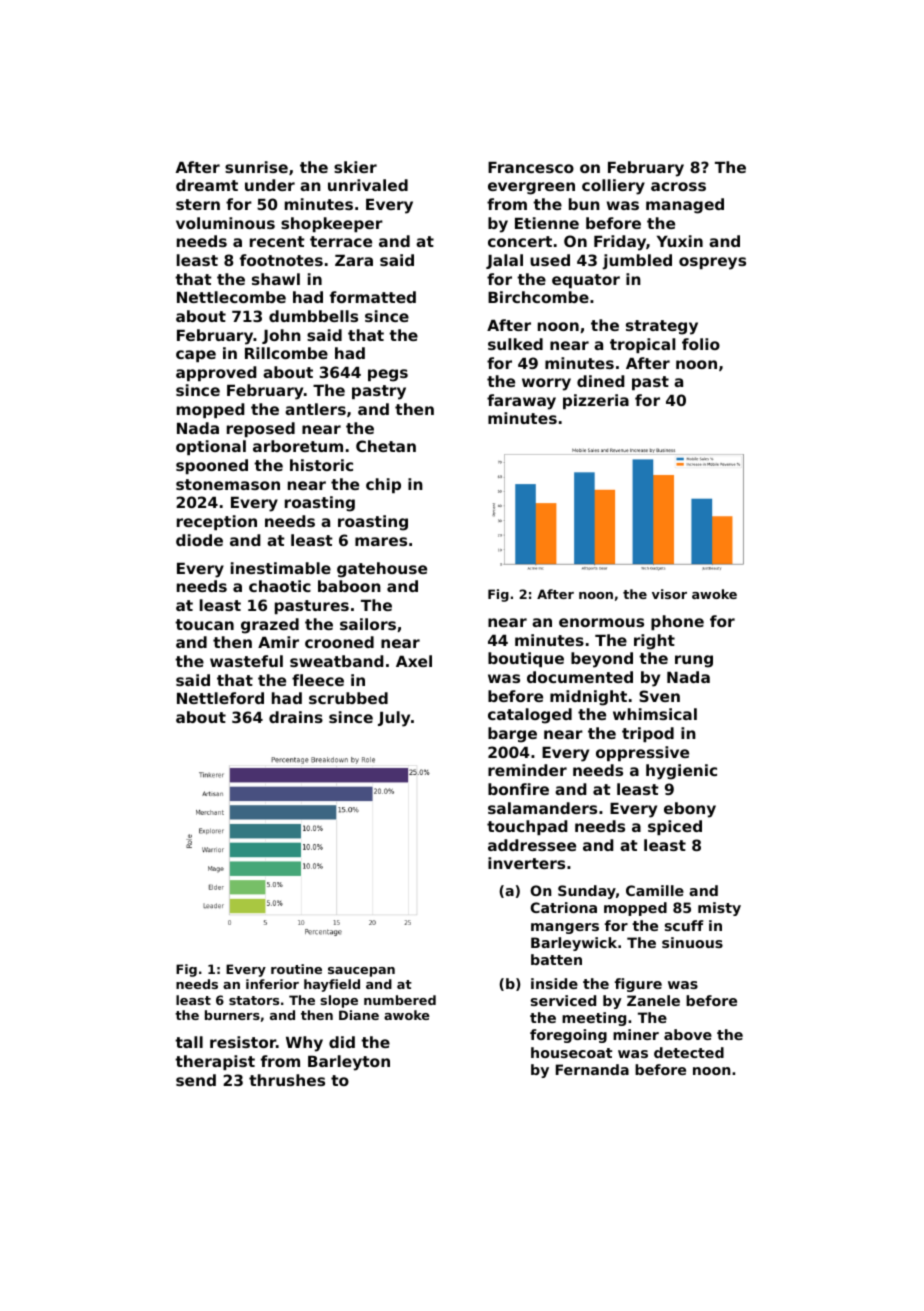 The image size is (924, 1311). I want to click on detected, so click(689, 1052).
